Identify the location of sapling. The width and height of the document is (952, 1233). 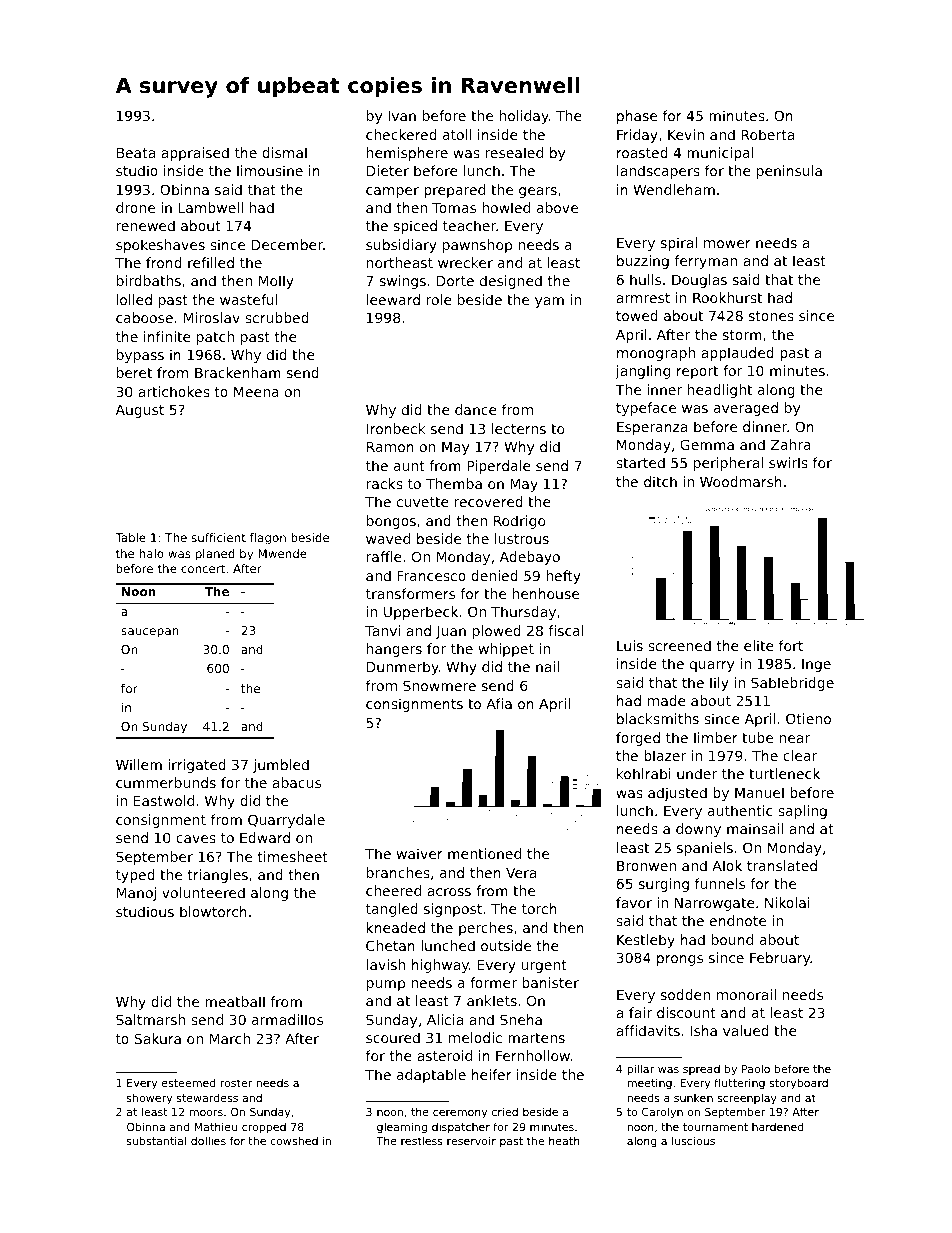
(802, 812).
